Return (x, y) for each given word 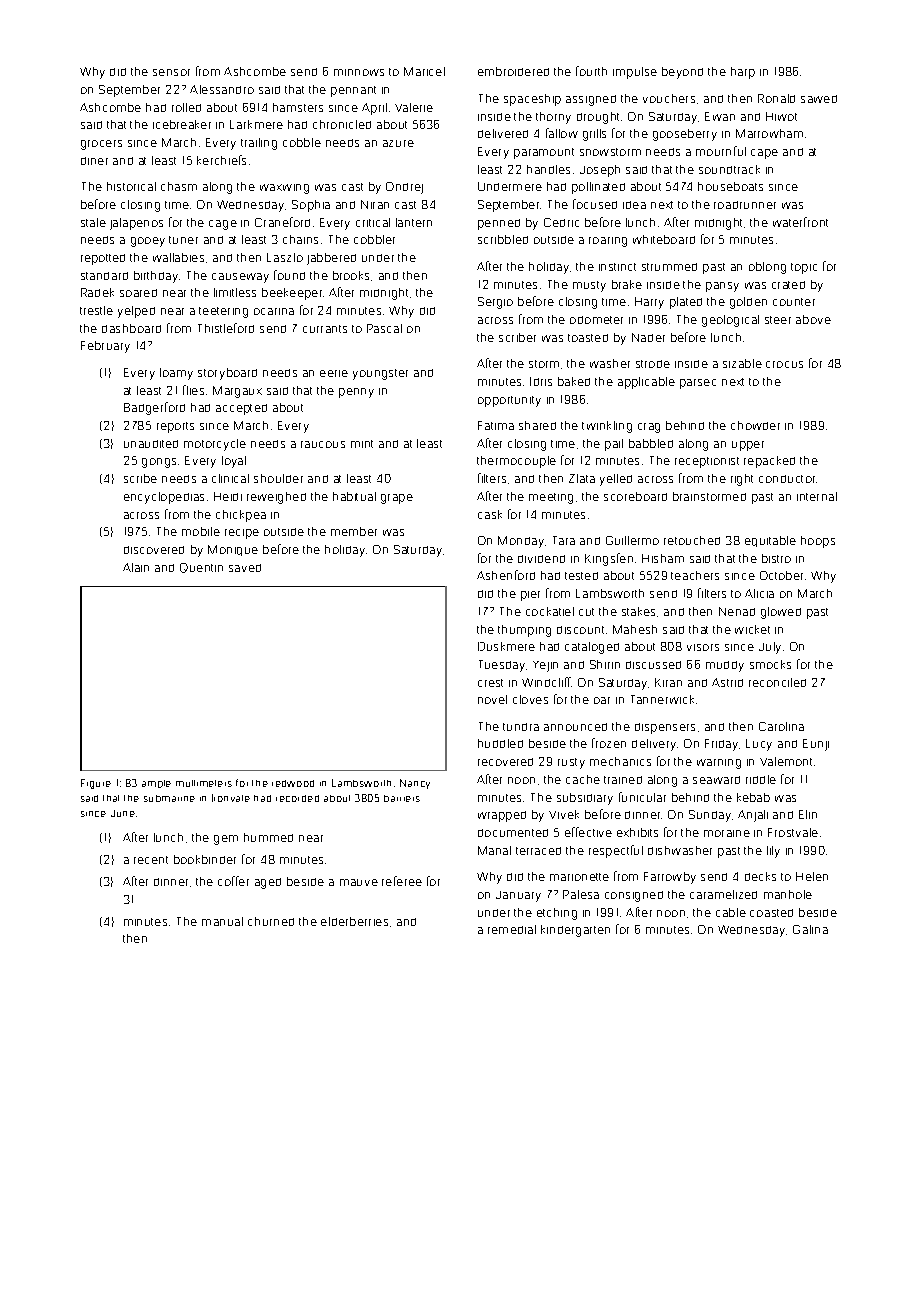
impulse (635, 73)
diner (94, 161)
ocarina (274, 311)
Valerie (414, 107)
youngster (380, 374)
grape (397, 499)
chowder (755, 425)
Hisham (663, 558)
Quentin (201, 568)
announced (575, 727)
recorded (297, 798)
